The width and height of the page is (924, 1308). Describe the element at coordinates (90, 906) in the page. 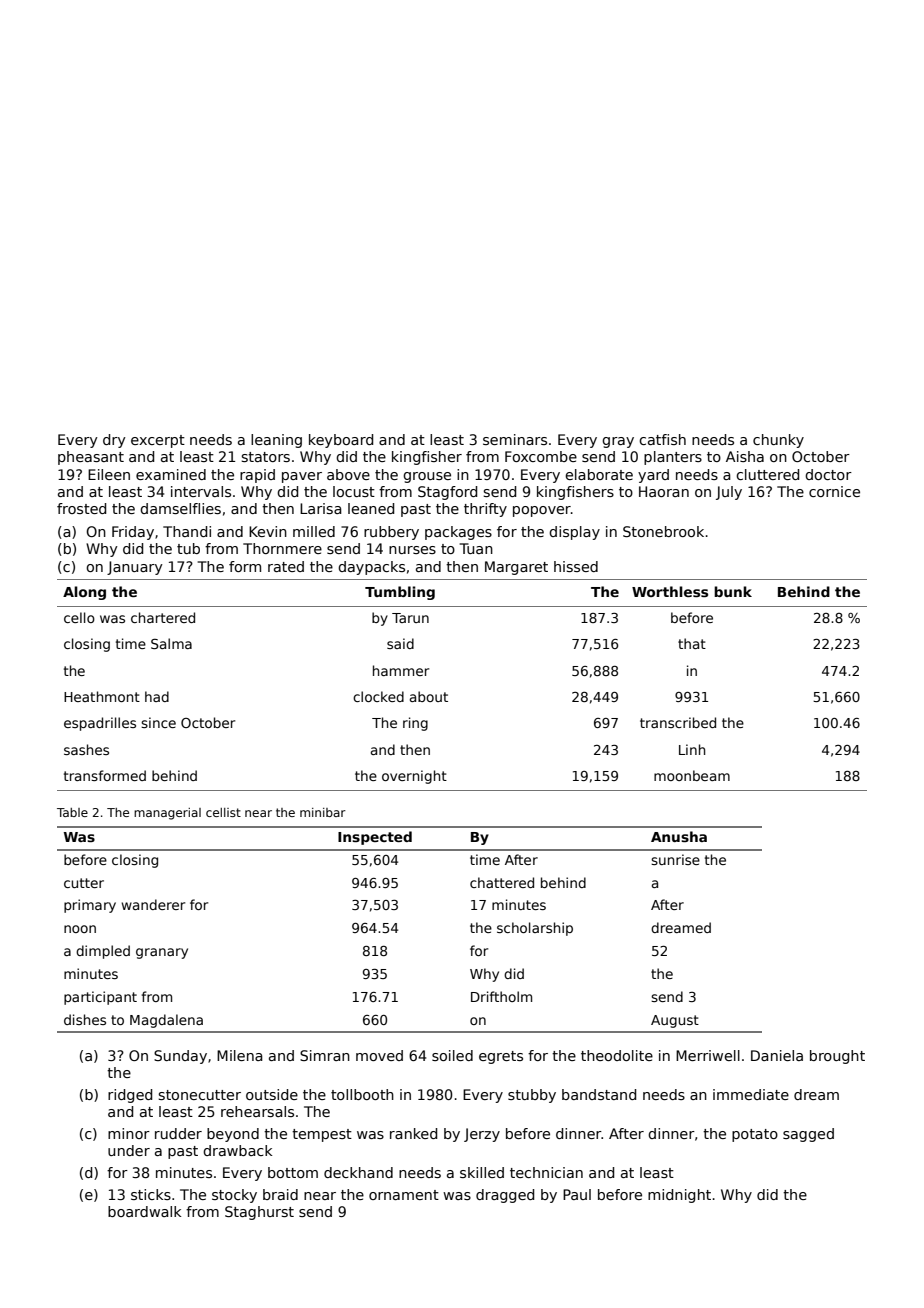

I see `primary` at that location.
